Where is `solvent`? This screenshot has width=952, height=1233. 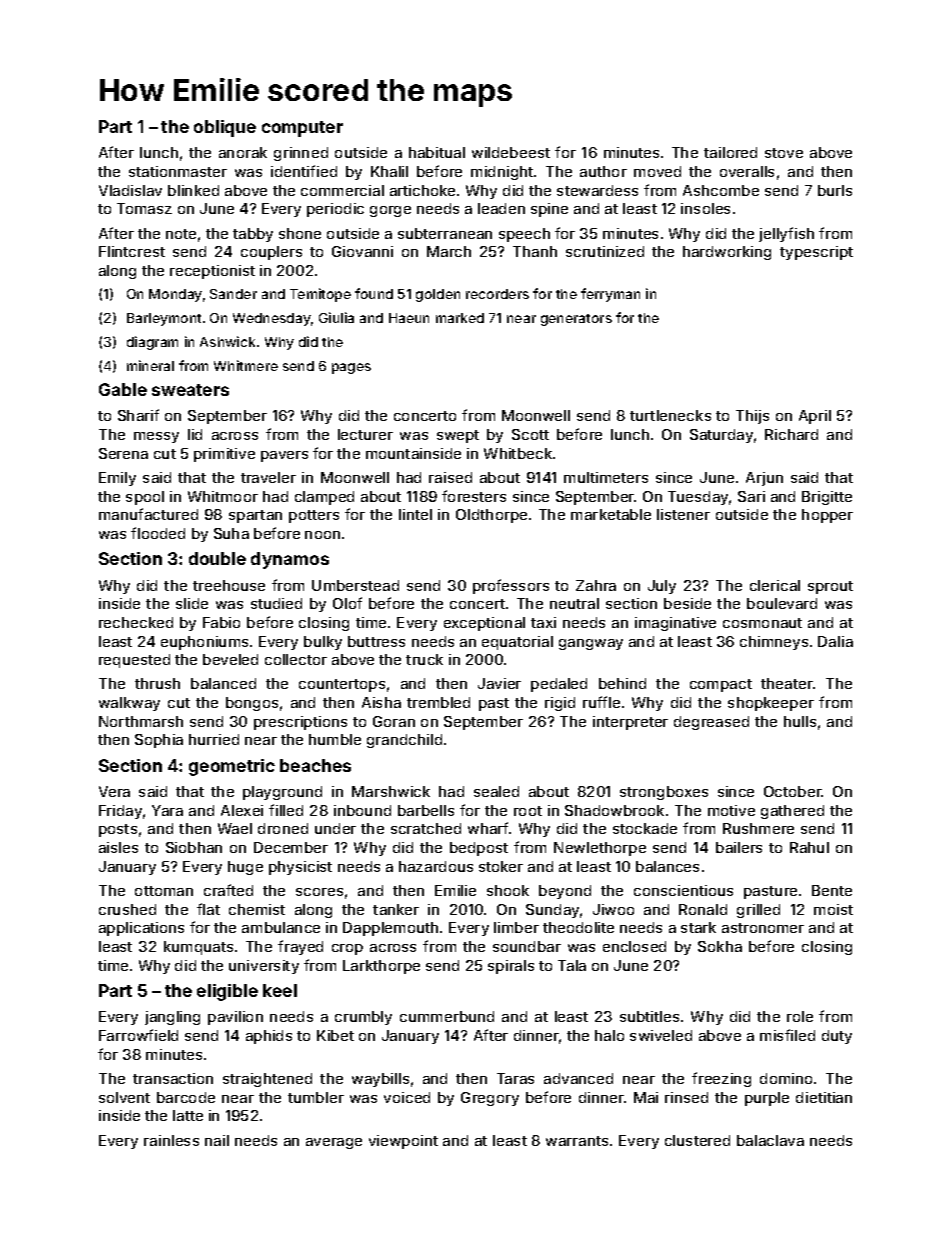 solvent is located at coordinates (124, 1097).
